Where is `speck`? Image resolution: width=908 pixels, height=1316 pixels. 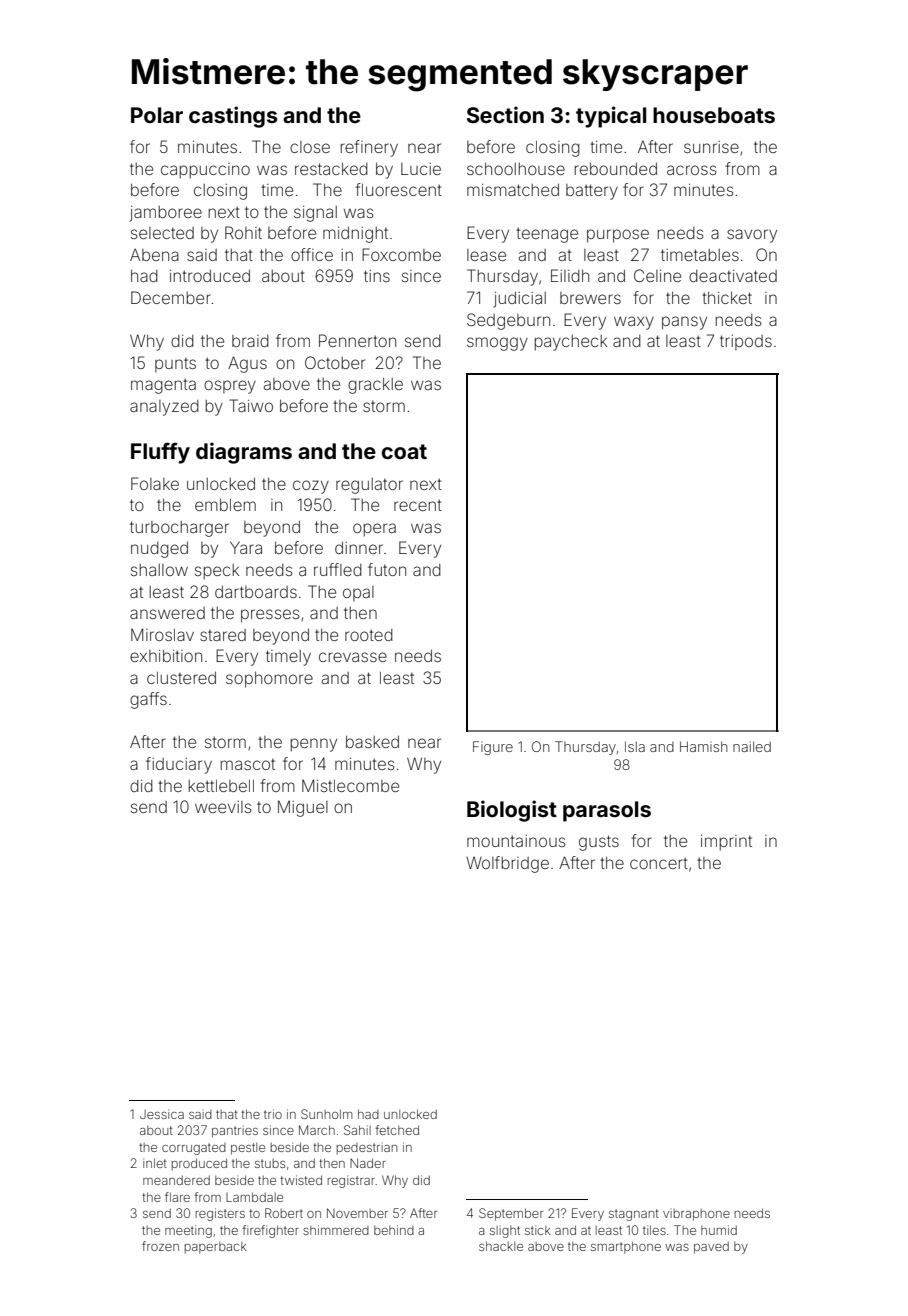 speck is located at coordinates (217, 572).
